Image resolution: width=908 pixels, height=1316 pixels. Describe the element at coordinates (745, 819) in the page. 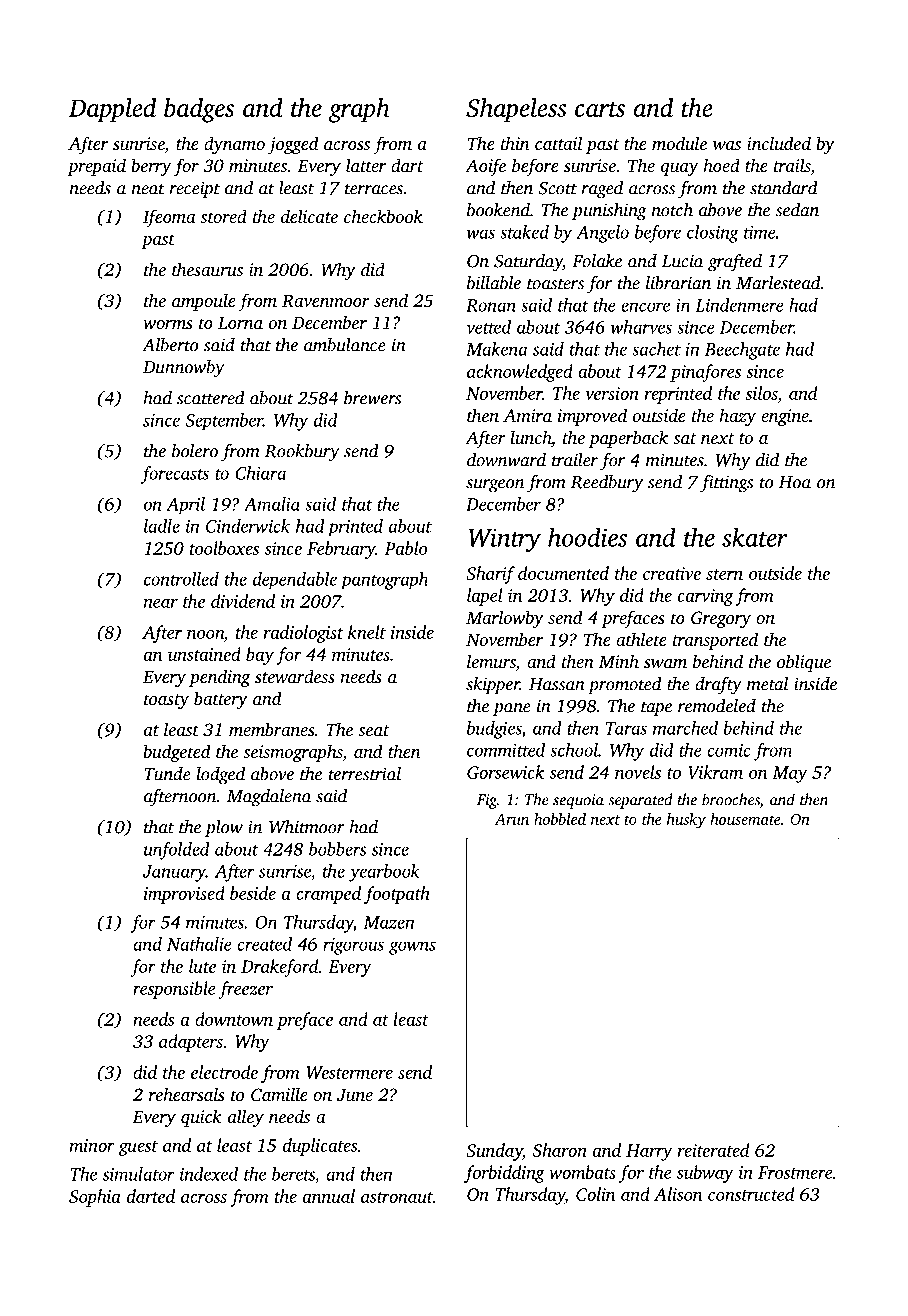

I see `housemate` at that location.
